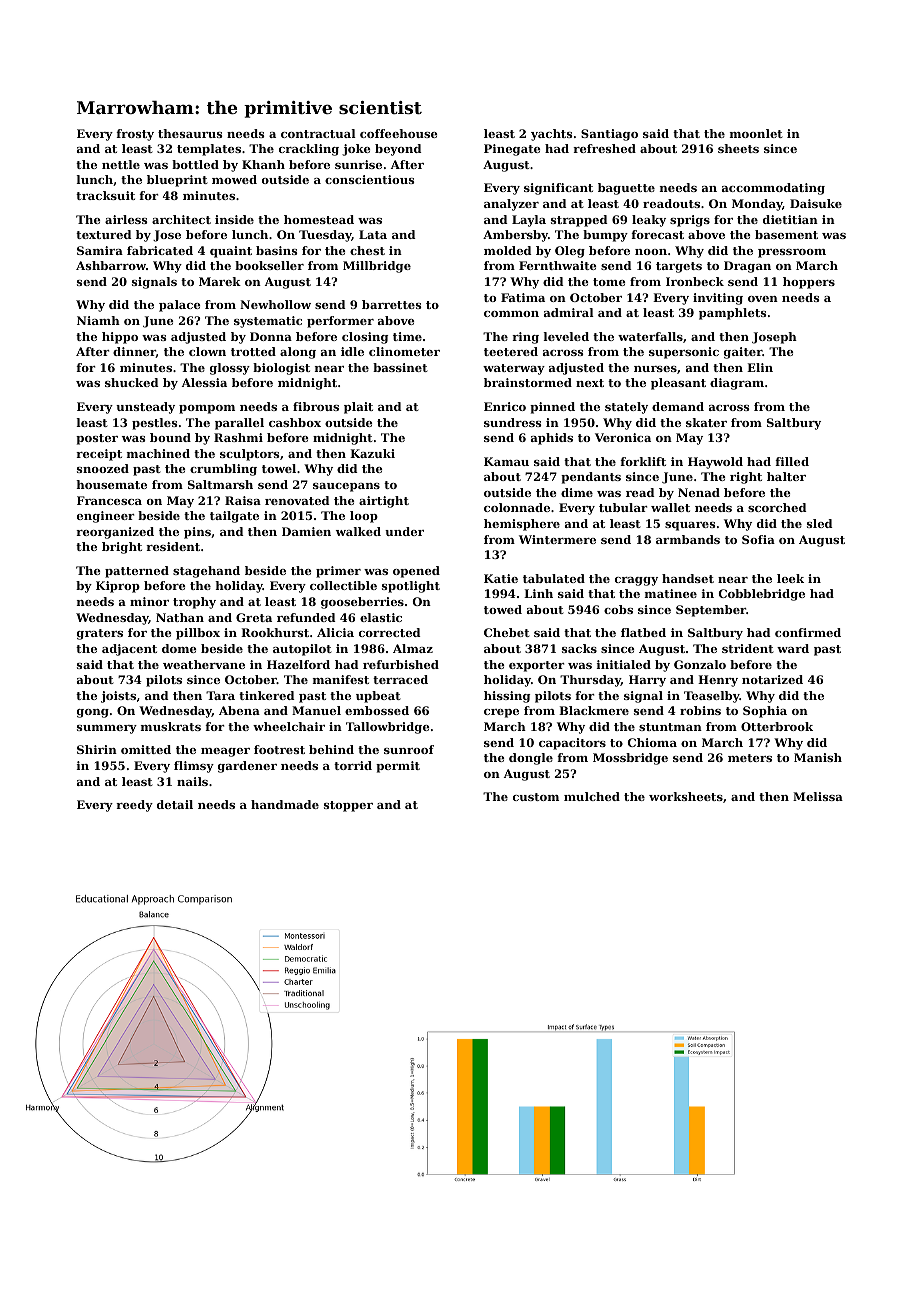 This screenshot has width=924, height=1308. What do you see at coordinates (100, 634) in the screenshot?
I see `graters` at bounding box center [100, 634].
